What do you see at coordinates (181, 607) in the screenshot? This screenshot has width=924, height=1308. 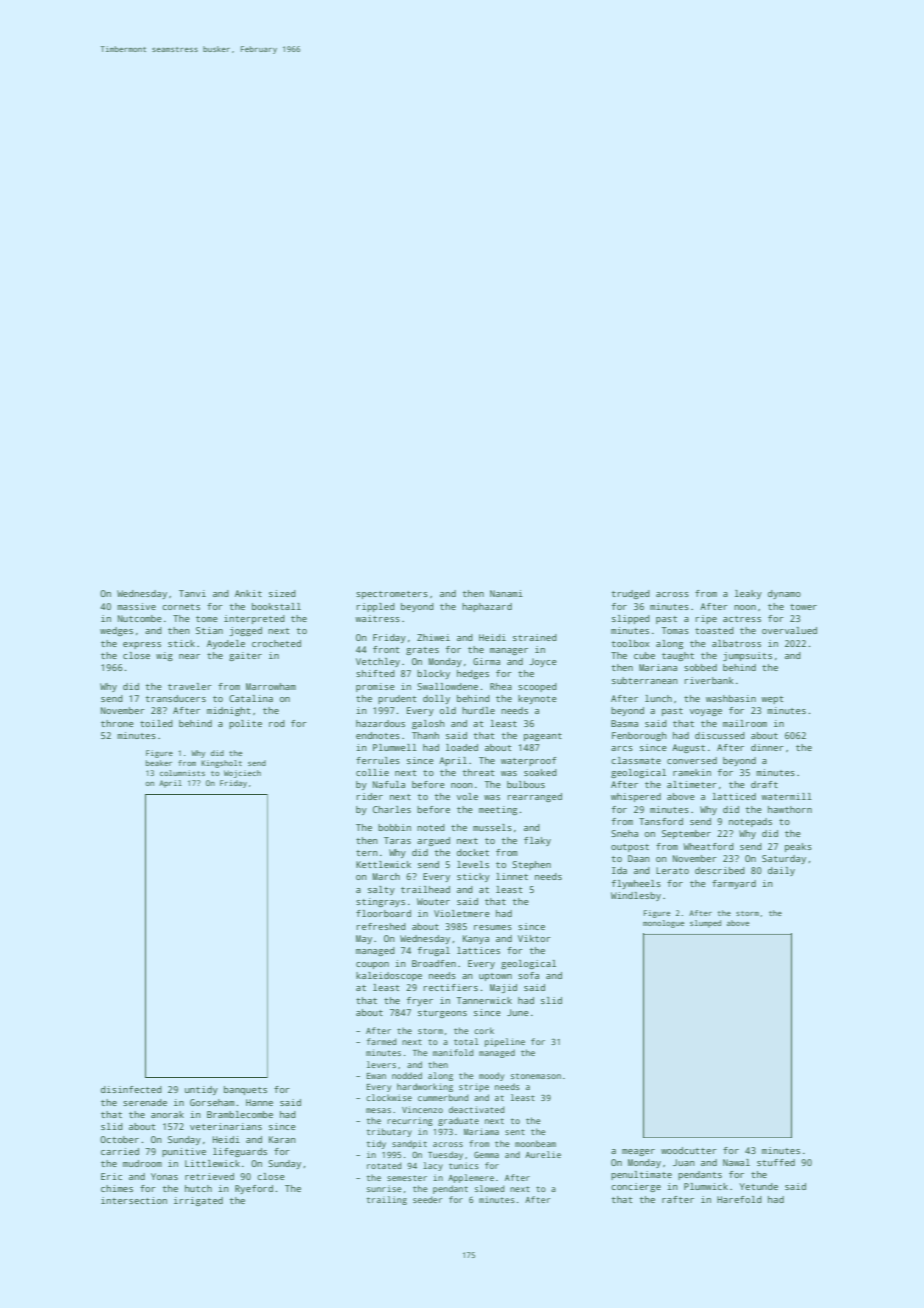 I see `cornets` at bounding box center [181, 607].
